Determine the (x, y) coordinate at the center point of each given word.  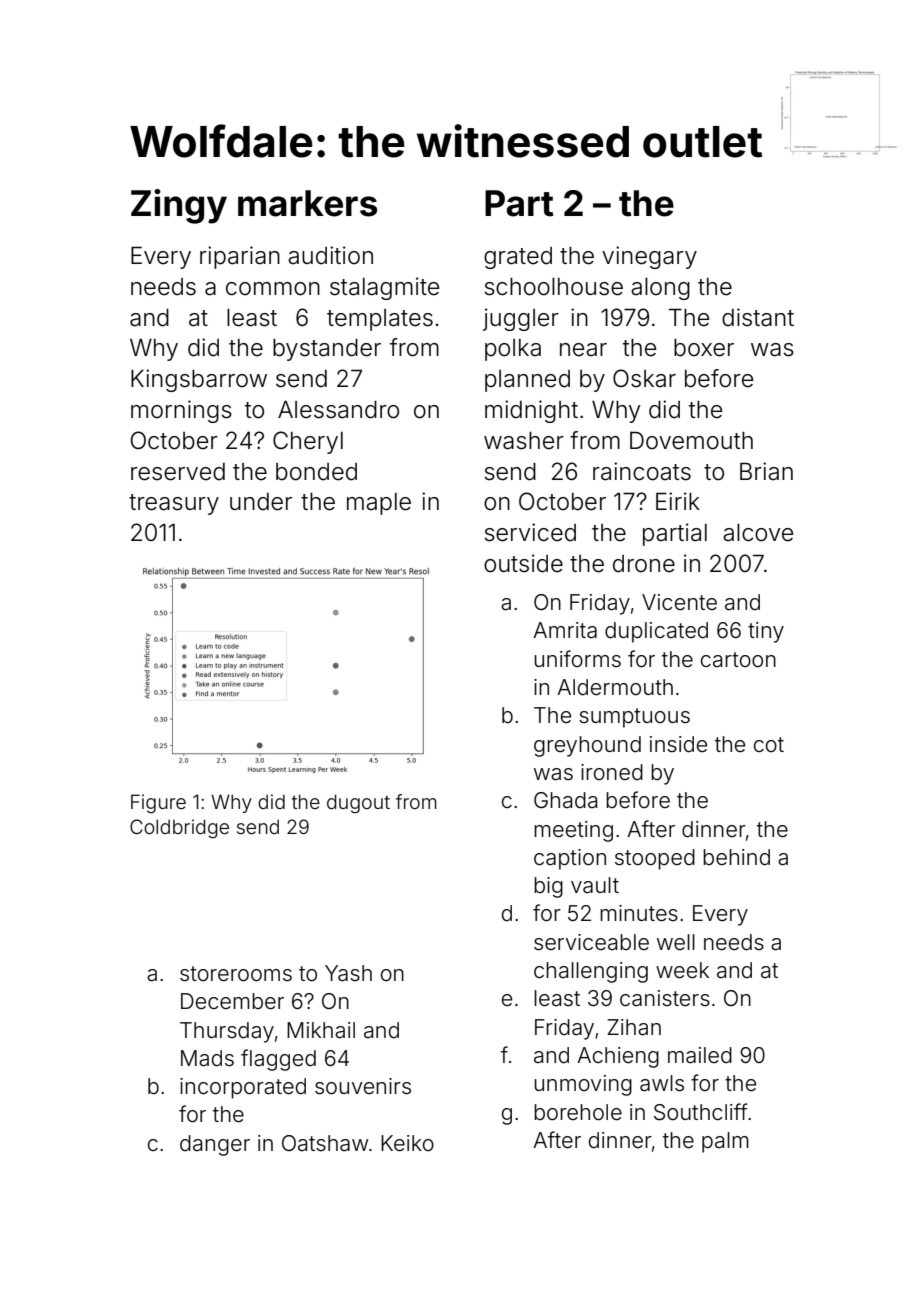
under (261, 502)
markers (307, 203)
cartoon (738, 660)
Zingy (179, 206)
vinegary (649, 257)
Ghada (565, 800)
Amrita (565, 630)
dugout (358, 803)
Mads (207, 1058)
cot (769, 744)
